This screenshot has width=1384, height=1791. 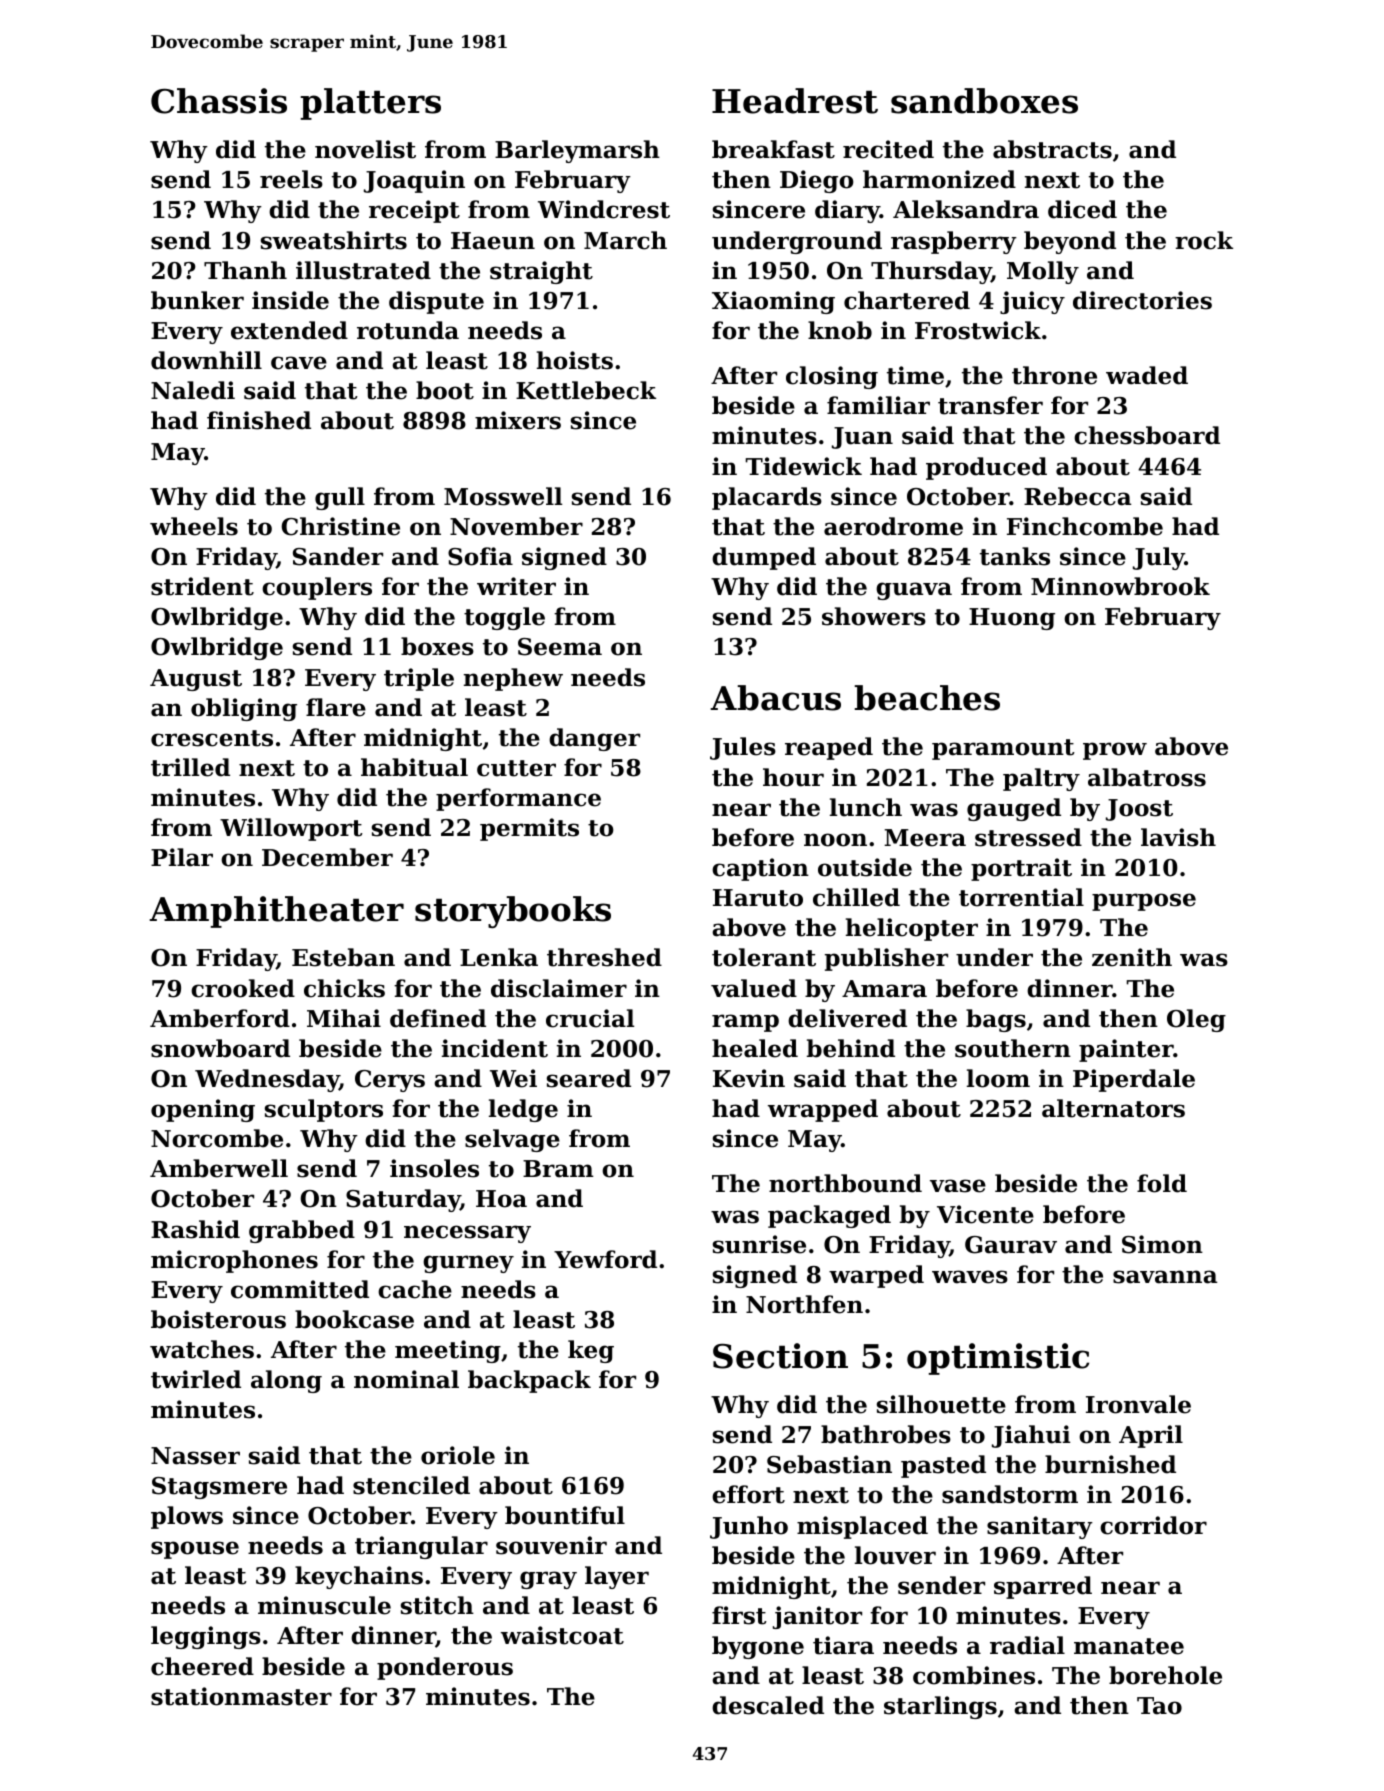 I want to click on Chassis, so click(x=219, y=101).
